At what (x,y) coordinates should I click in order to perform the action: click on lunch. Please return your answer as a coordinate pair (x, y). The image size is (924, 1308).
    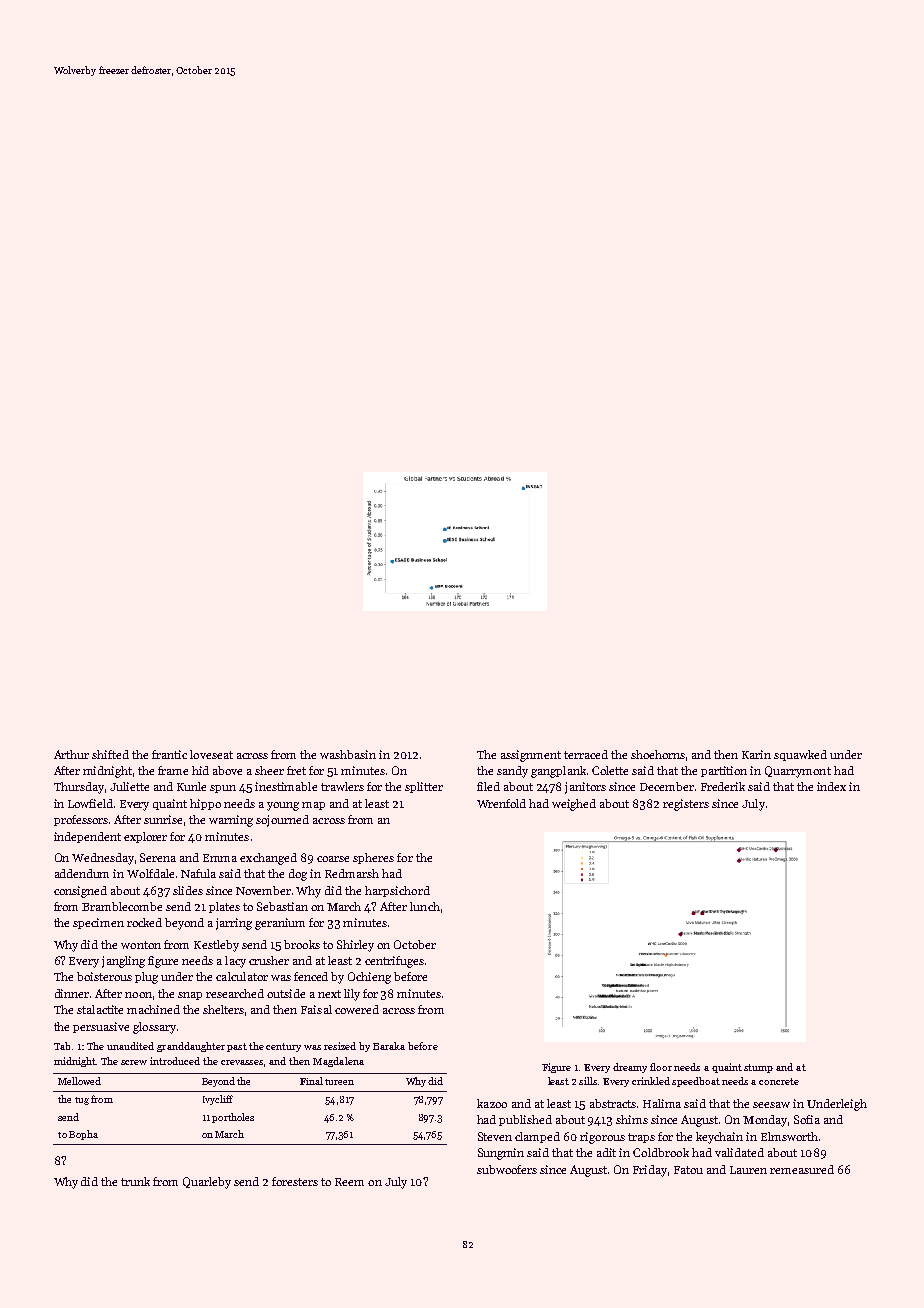
    Looking at the image, I should click on (425, 906).
